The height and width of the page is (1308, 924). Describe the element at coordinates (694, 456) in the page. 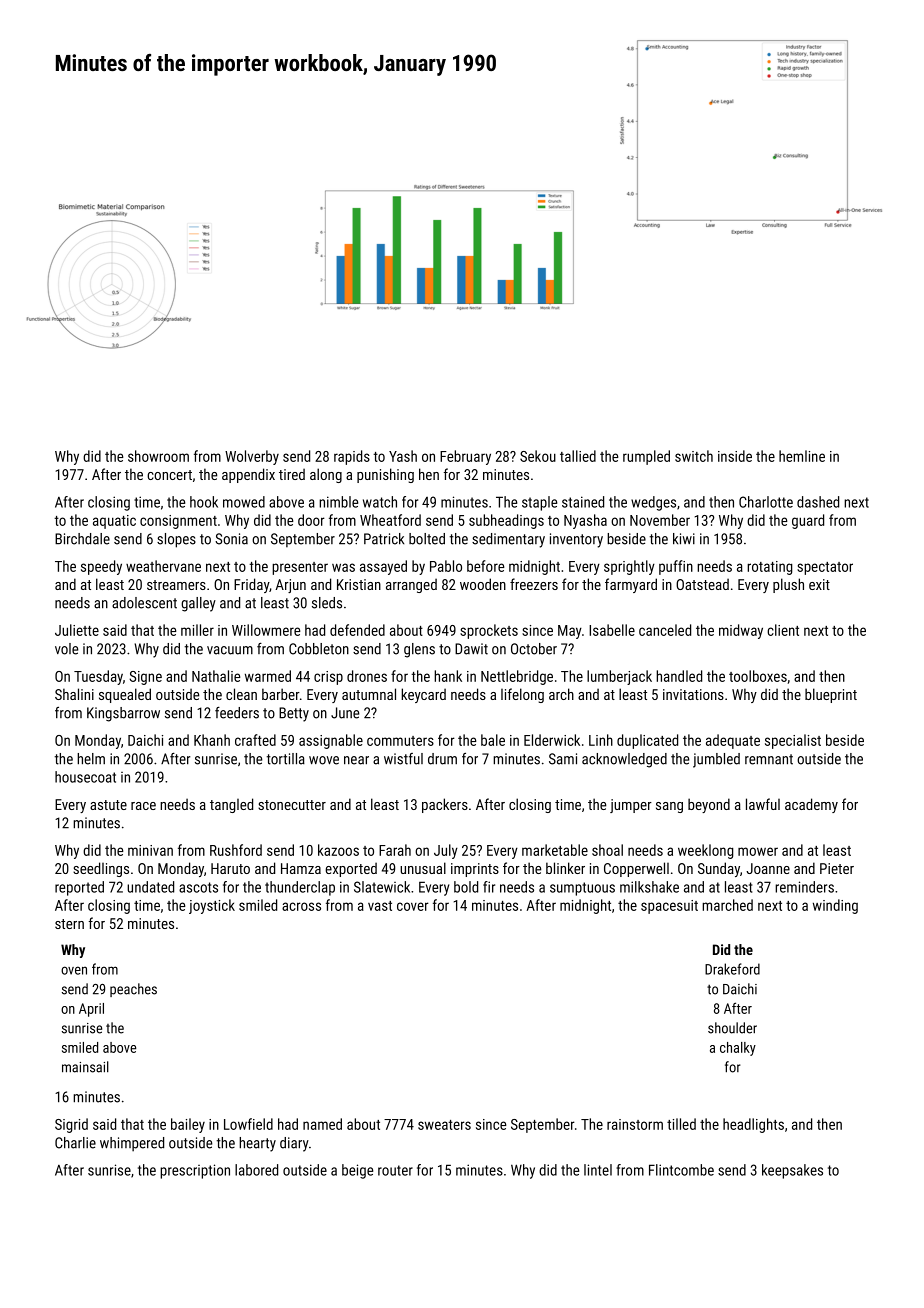

I see `switch` at that location.
